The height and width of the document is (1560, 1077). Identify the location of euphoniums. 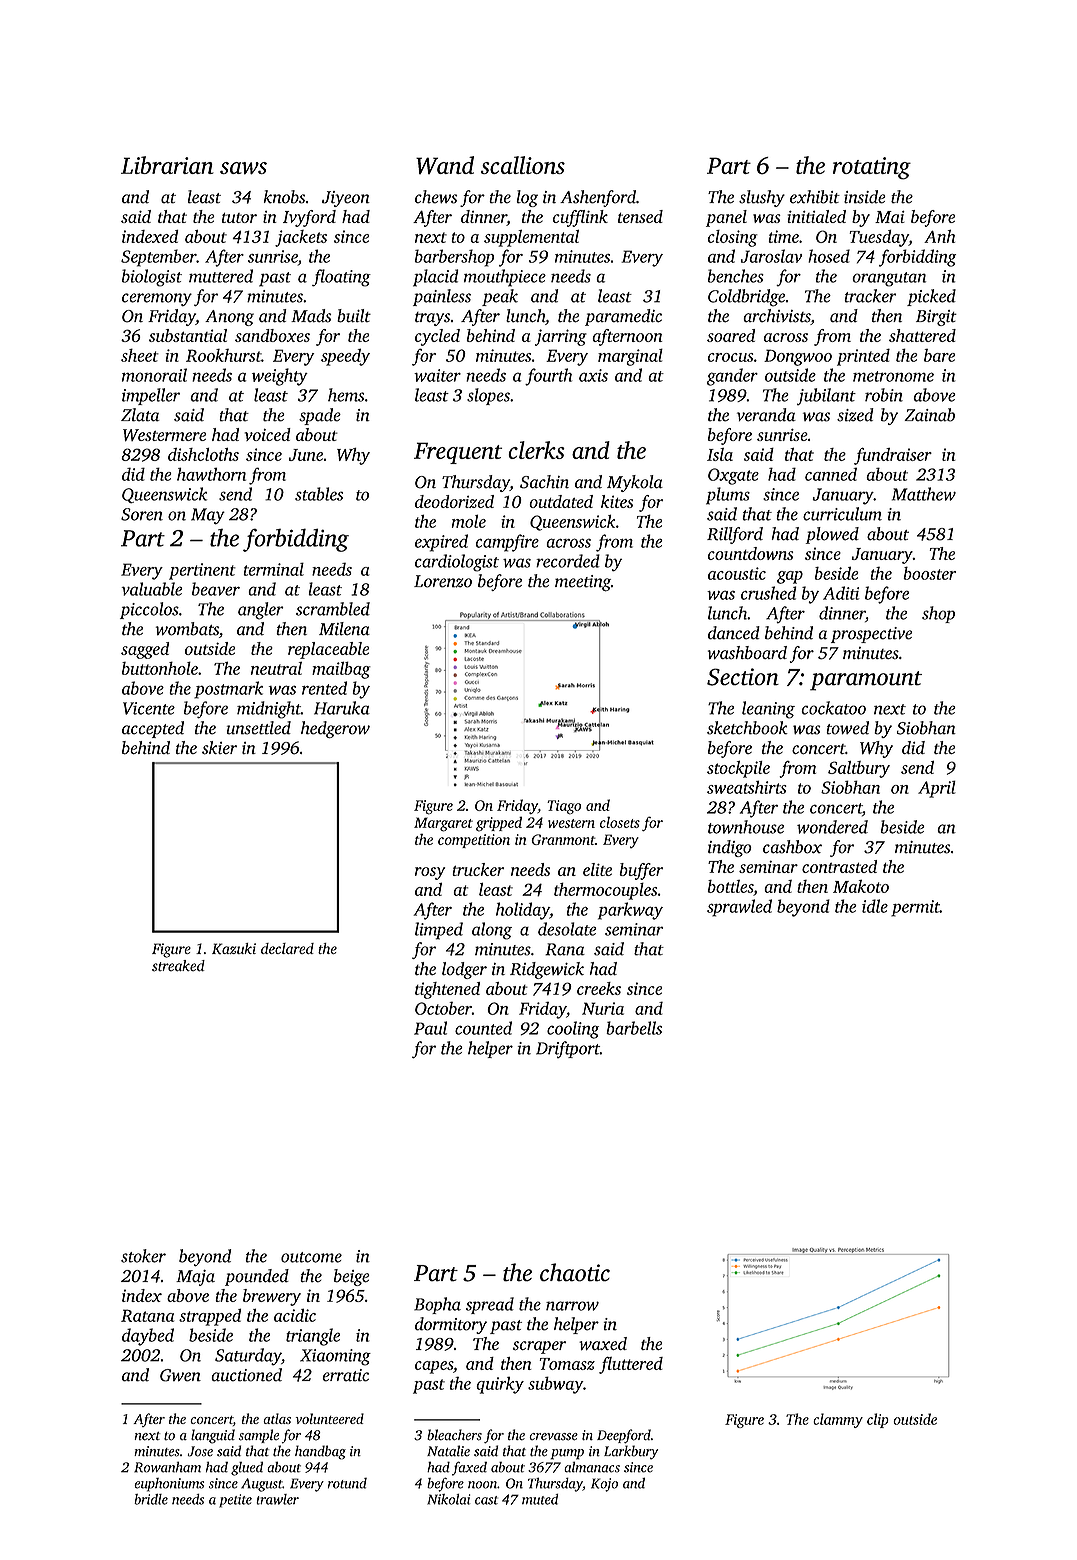
(169, 1485).
